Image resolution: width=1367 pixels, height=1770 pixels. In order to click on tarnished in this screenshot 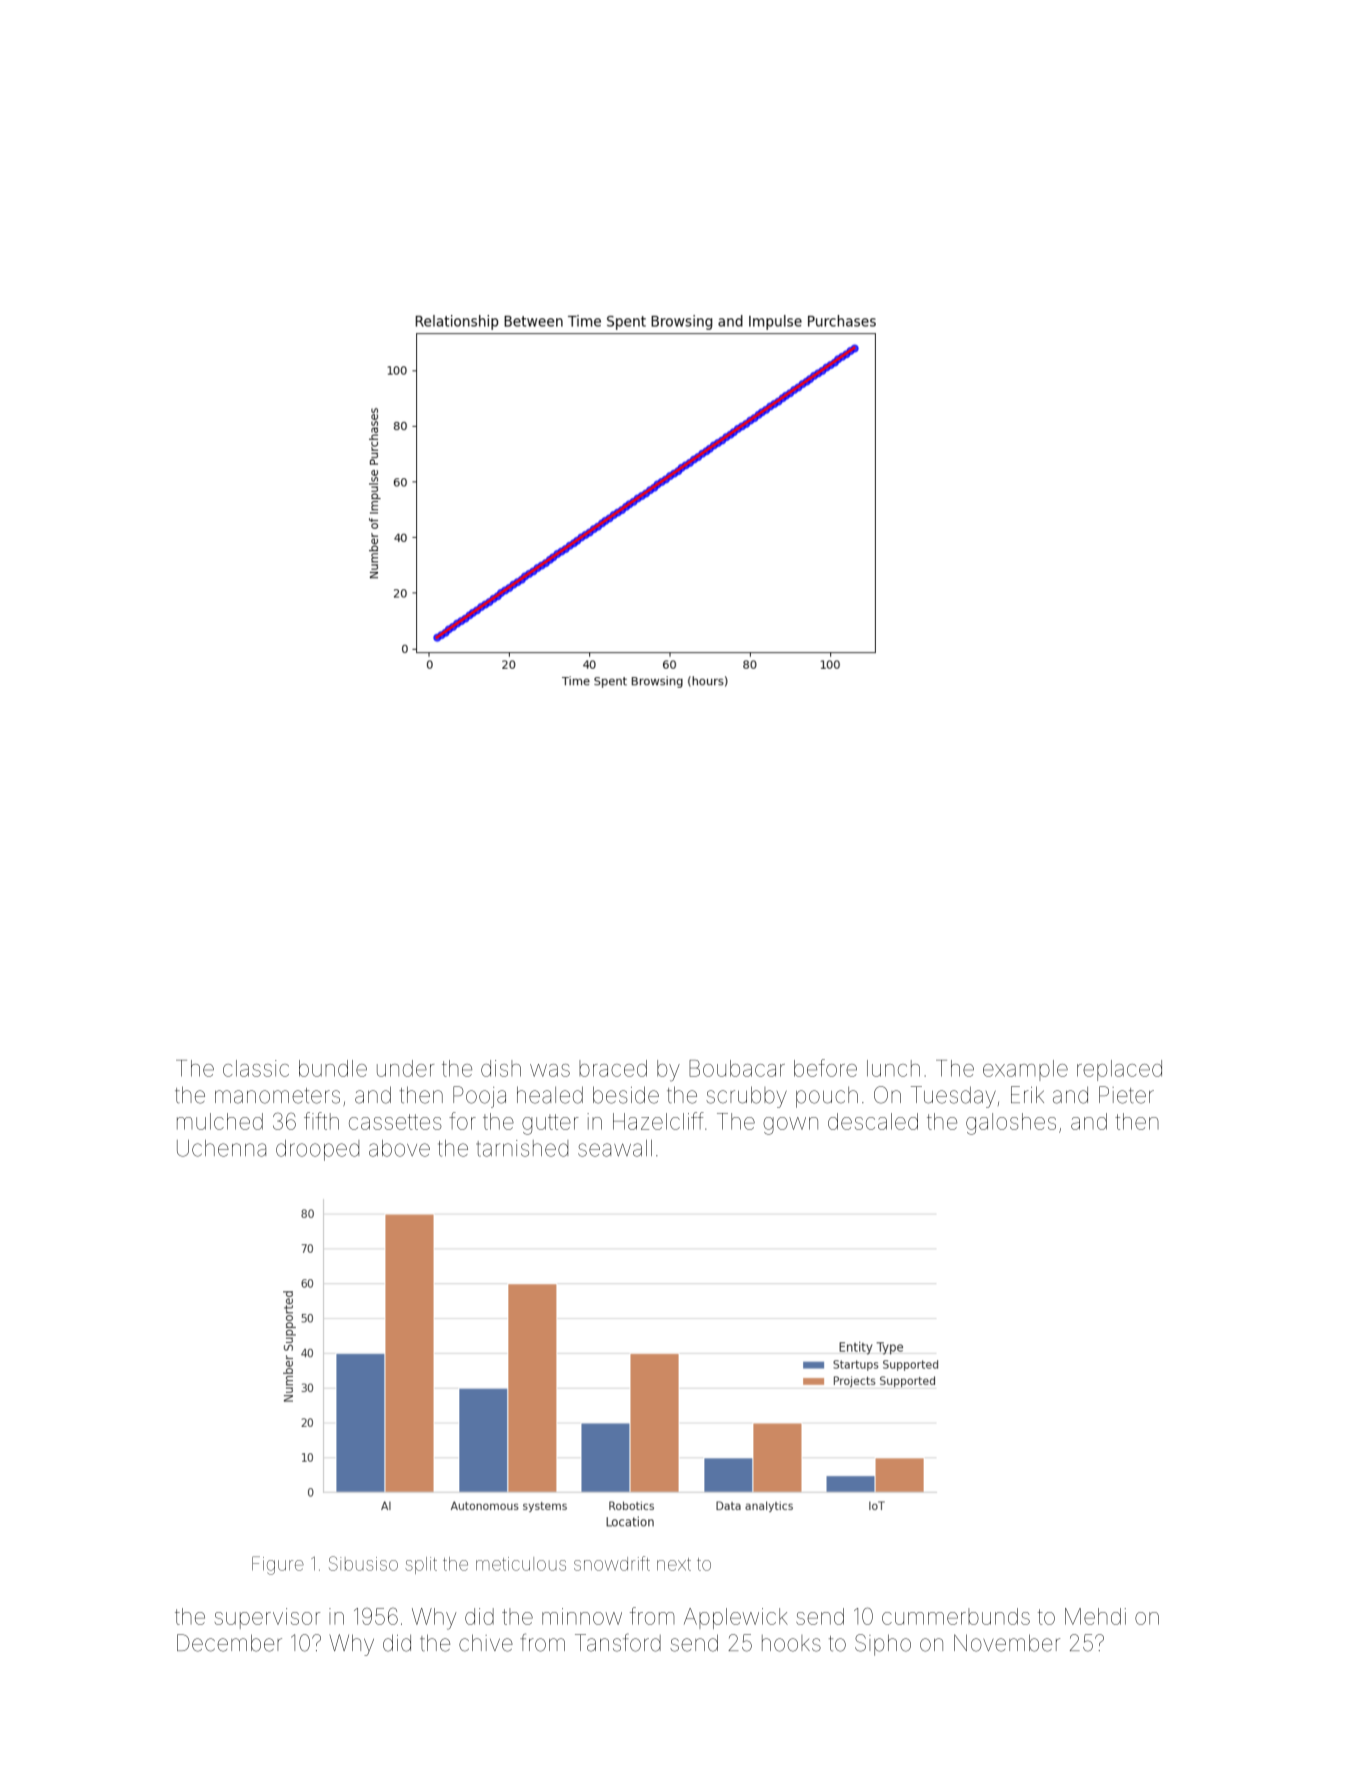, I will do `click(522, 1148)`.
